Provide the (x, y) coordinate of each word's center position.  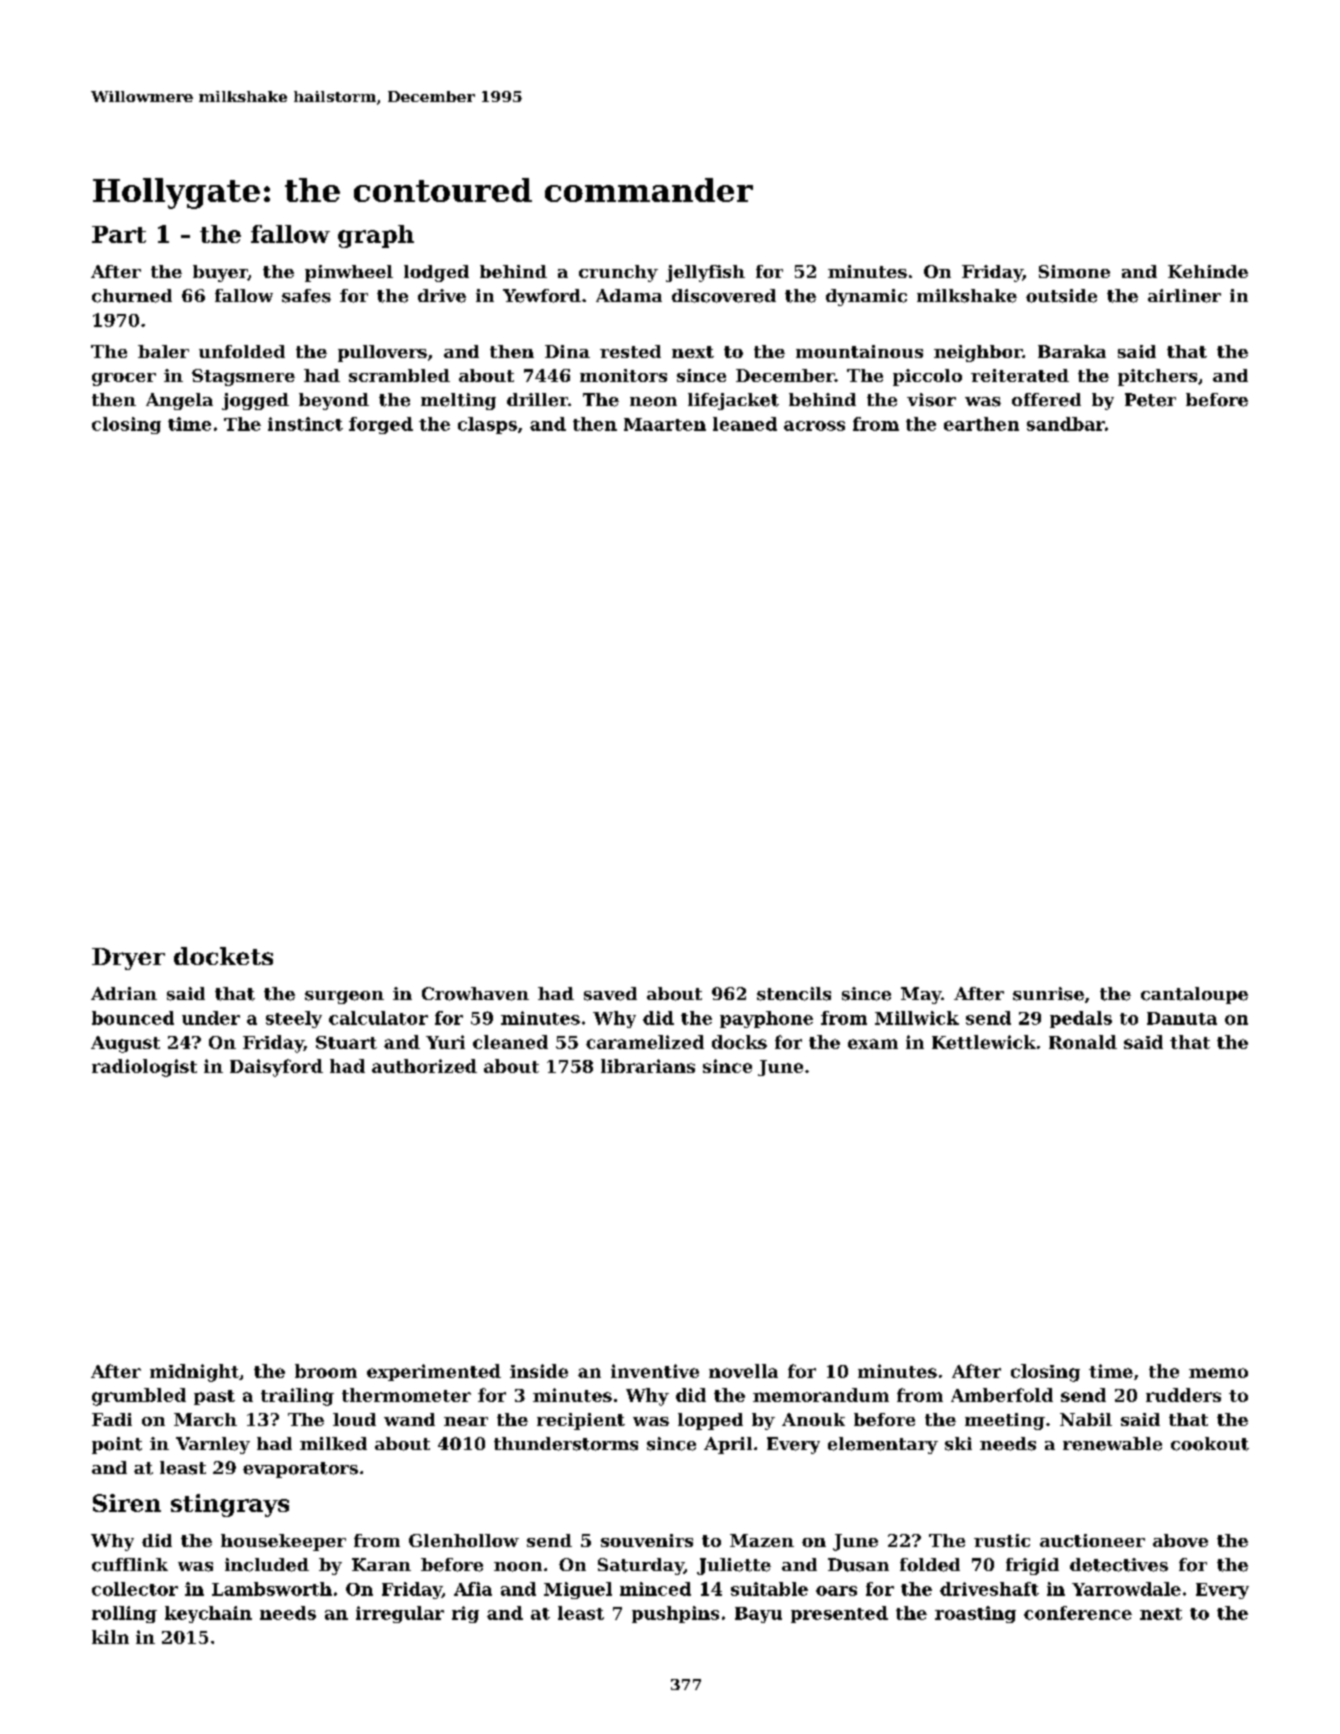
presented (839, 1614)
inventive (655, 1371)
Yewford (542, 296)
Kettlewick (984, 1042)
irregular (400, 1614)
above (1180, 1540)
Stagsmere (243, 377)
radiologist (144, 1068)
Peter (1150, 400)
